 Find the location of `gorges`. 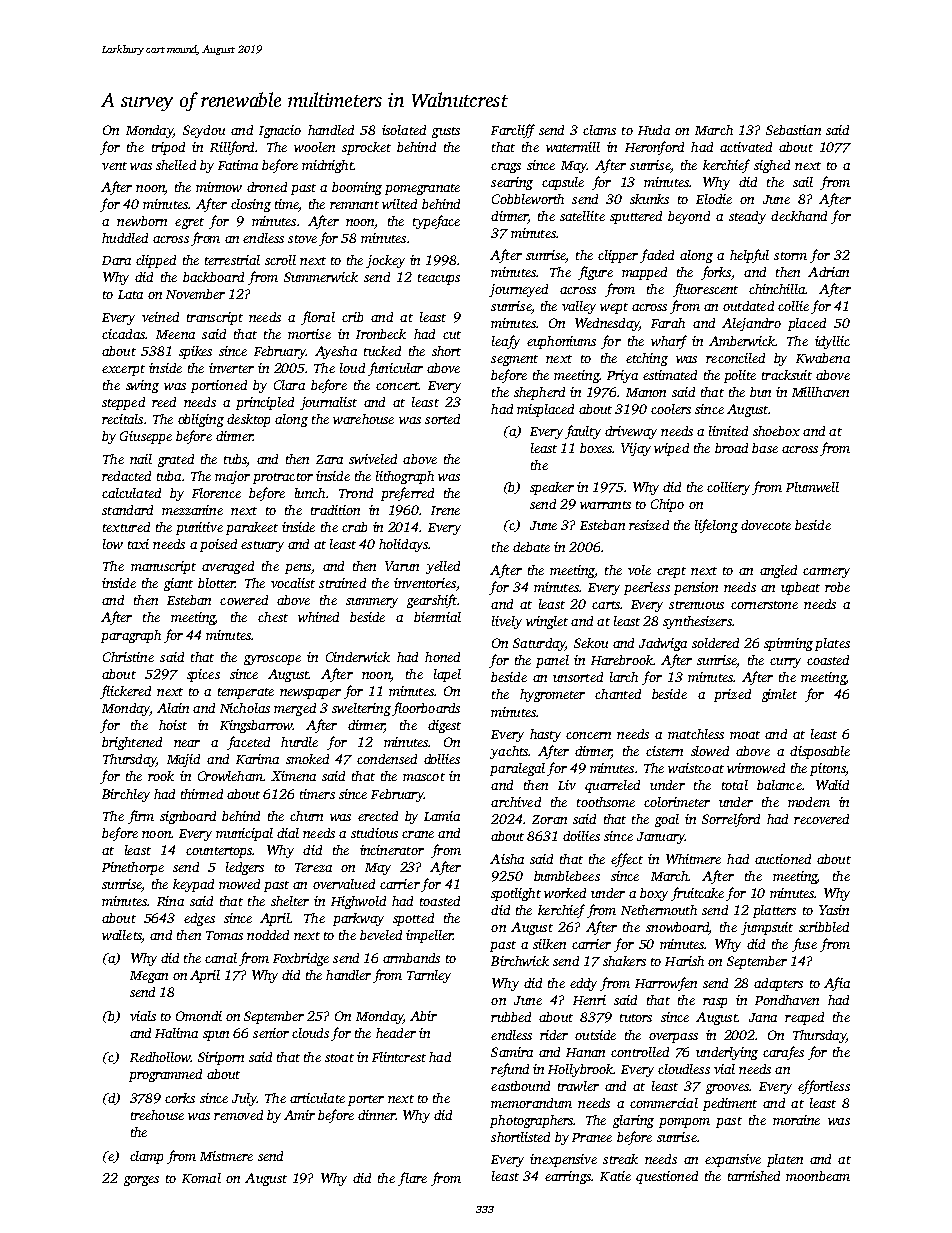

gorges is located at coordinates (141, 1181).
